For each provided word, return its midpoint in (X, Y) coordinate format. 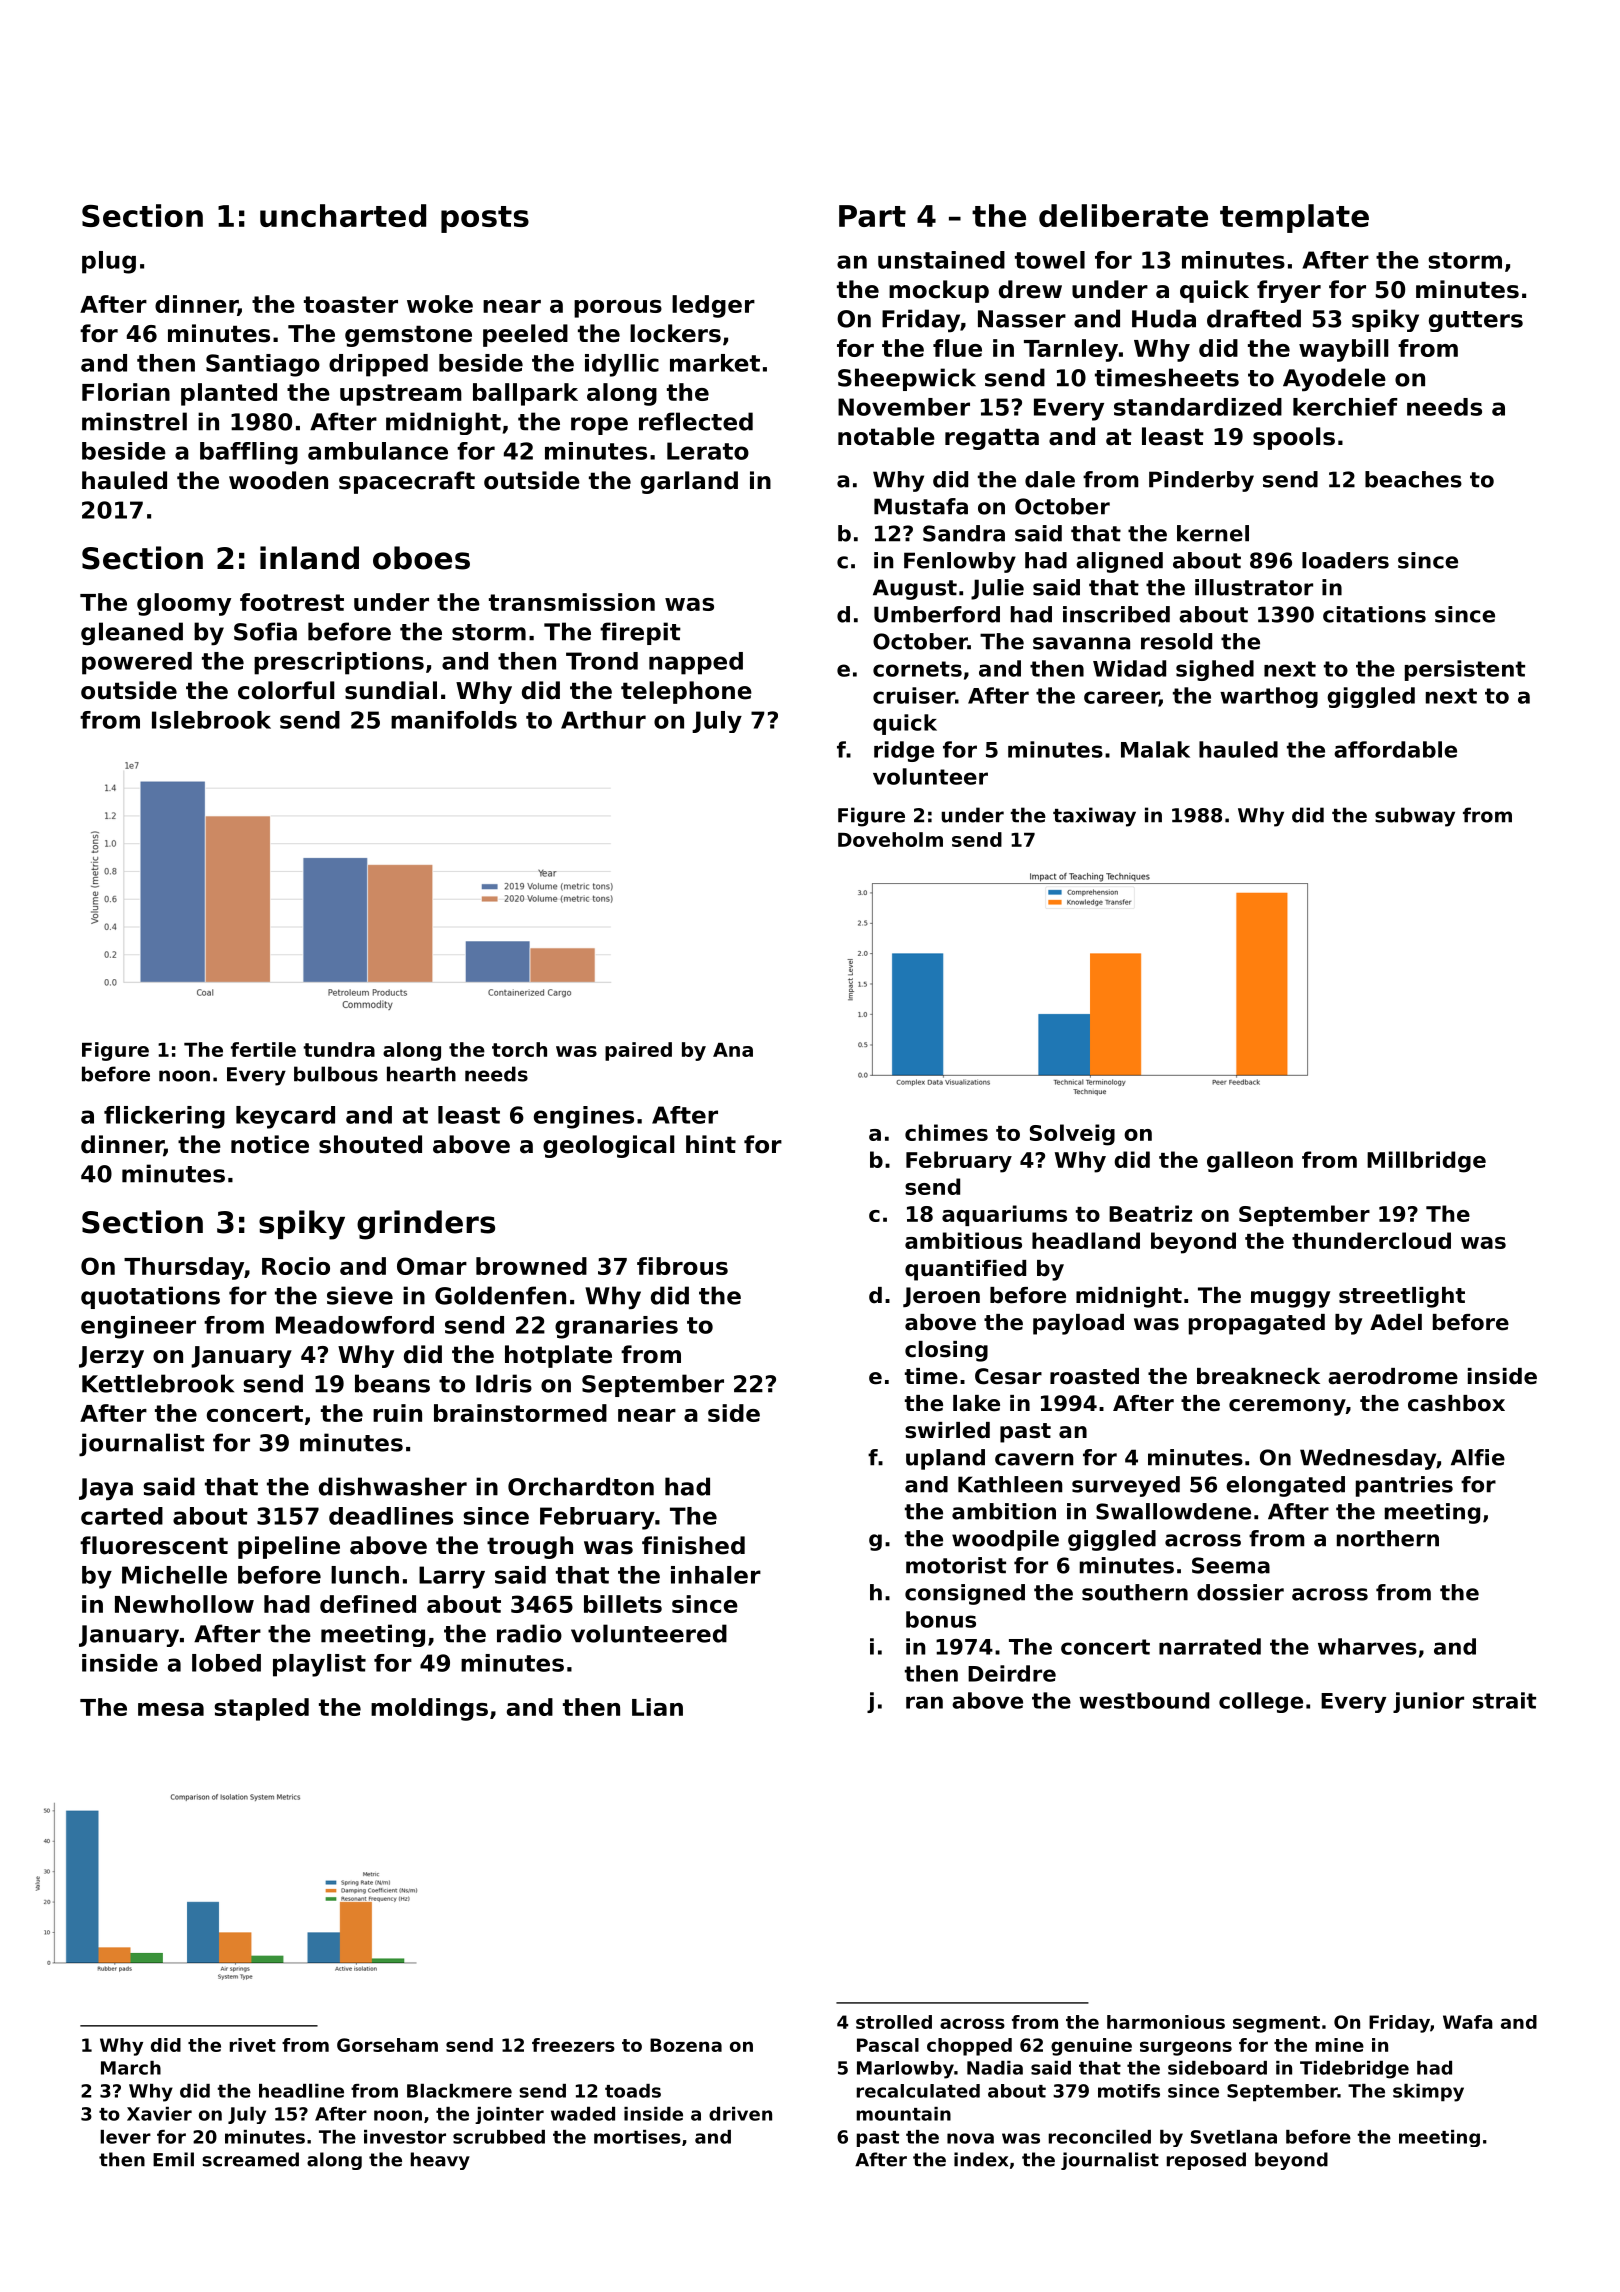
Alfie (1478, 1457)
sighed (1215, 670)
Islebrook (211, 720)
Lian (657, 1707)
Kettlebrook (158, 1383)
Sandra (964, 533)
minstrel (134, 421)
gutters (1476, 321)
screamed (250, 2159)
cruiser (914, 695)
